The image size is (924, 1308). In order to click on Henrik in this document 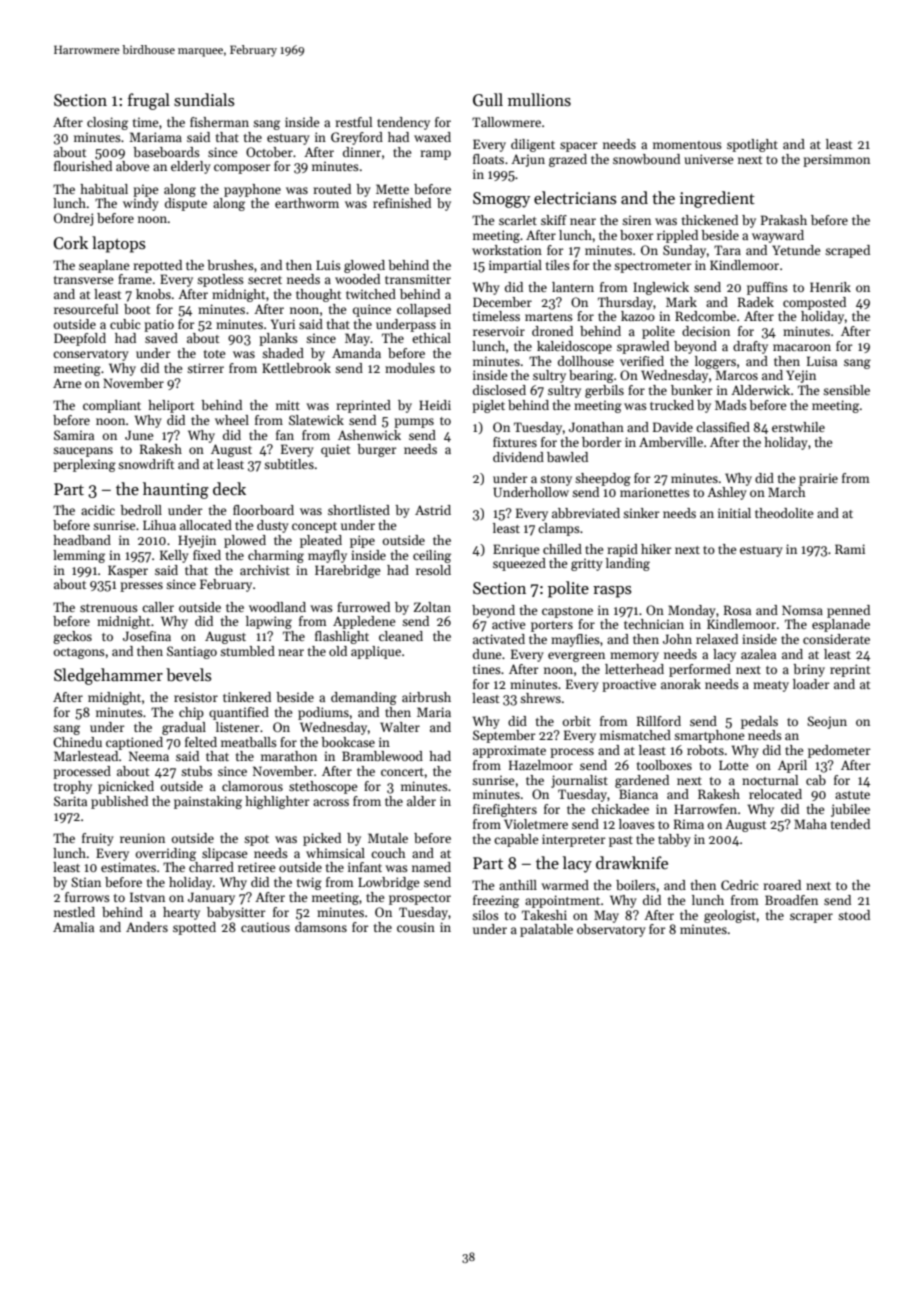, I will do `click(830, 287)`.
